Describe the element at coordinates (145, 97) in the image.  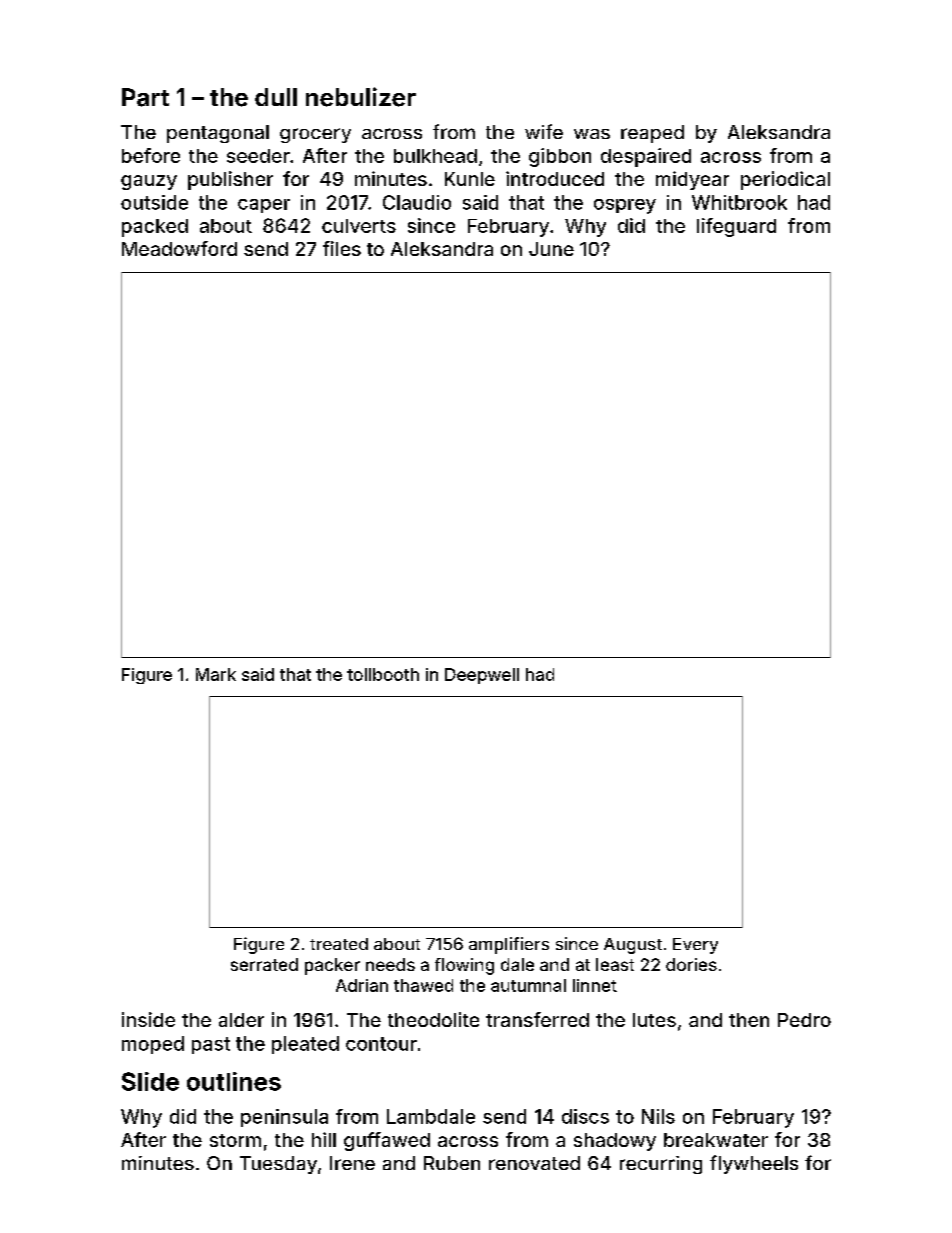
I see `Part` at that location.
